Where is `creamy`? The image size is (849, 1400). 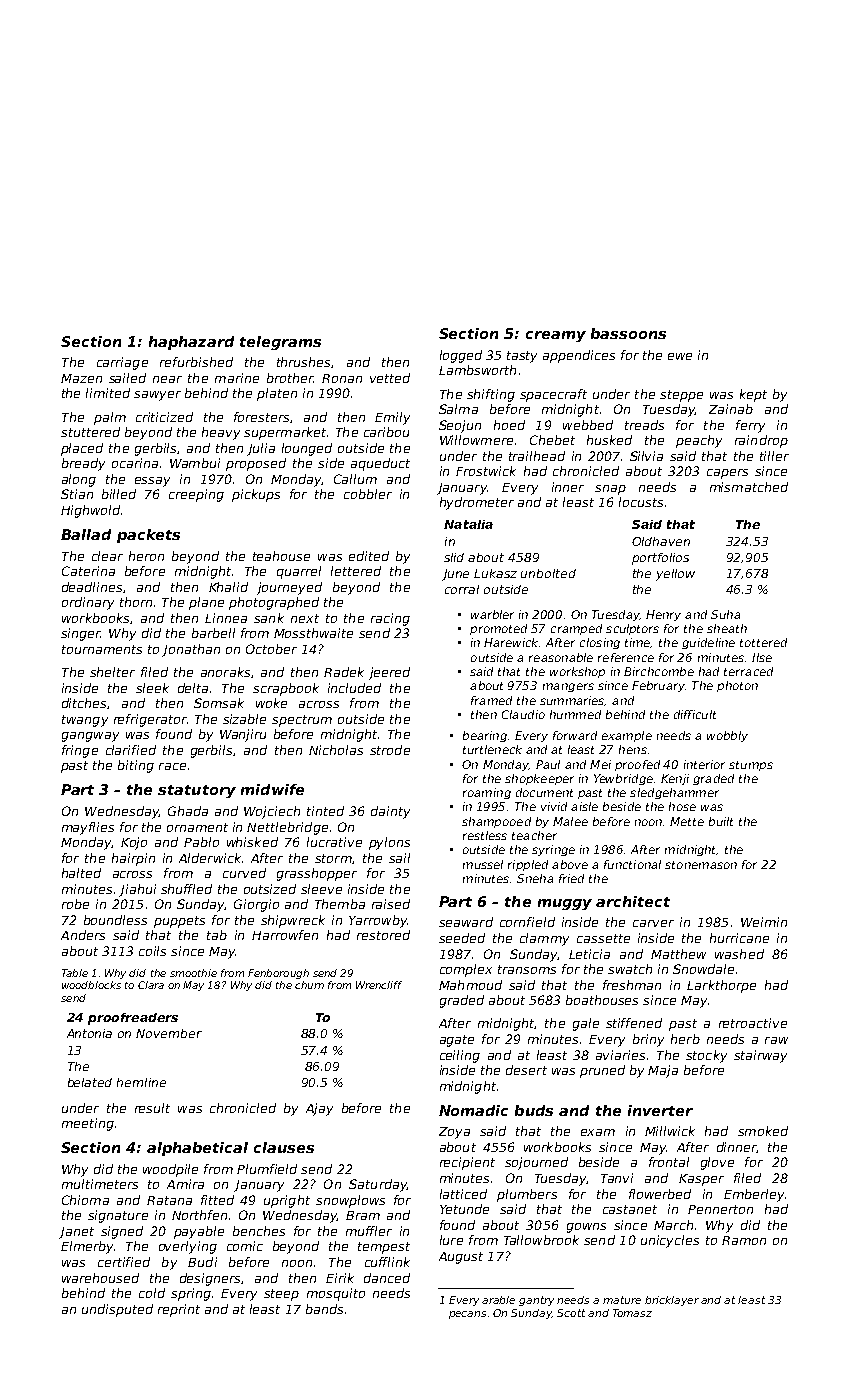
creamy is located at coordinates (556, 336).
